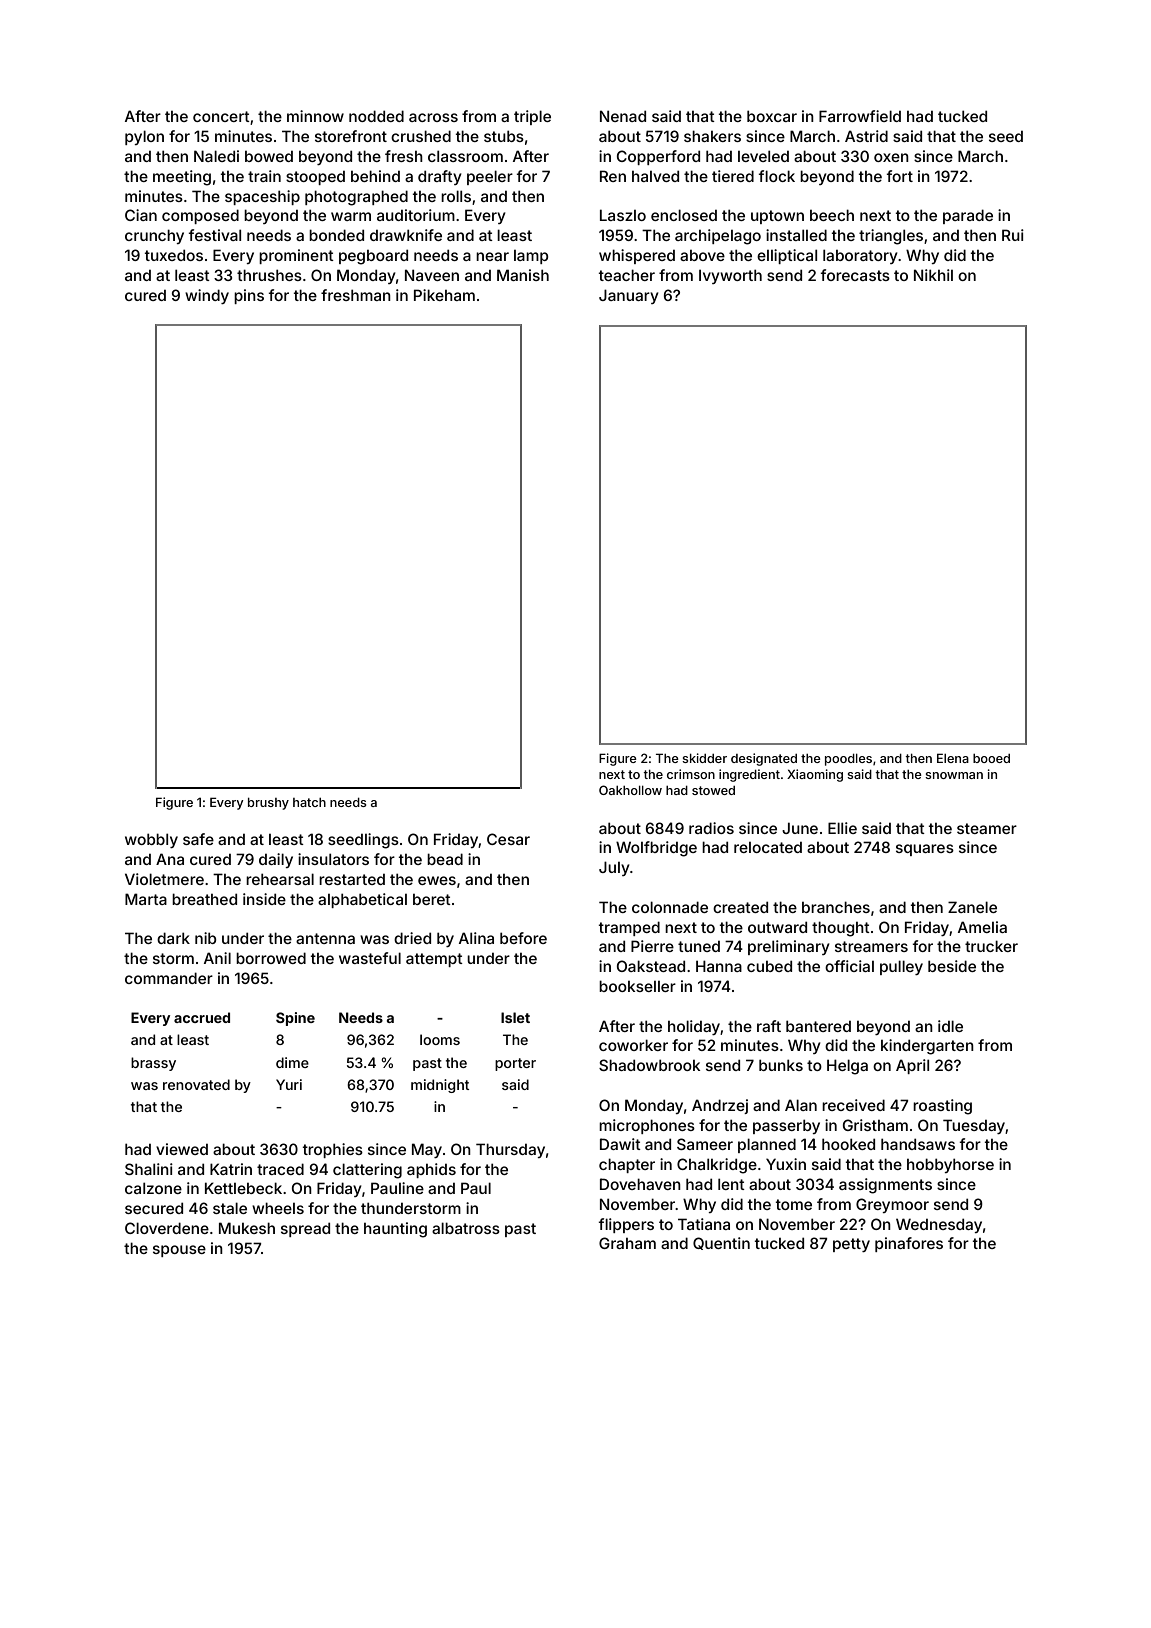 Image resolution: width=1151 pixels, height=1628 pixels. I want to click on microphones, so click(647, 1126).
